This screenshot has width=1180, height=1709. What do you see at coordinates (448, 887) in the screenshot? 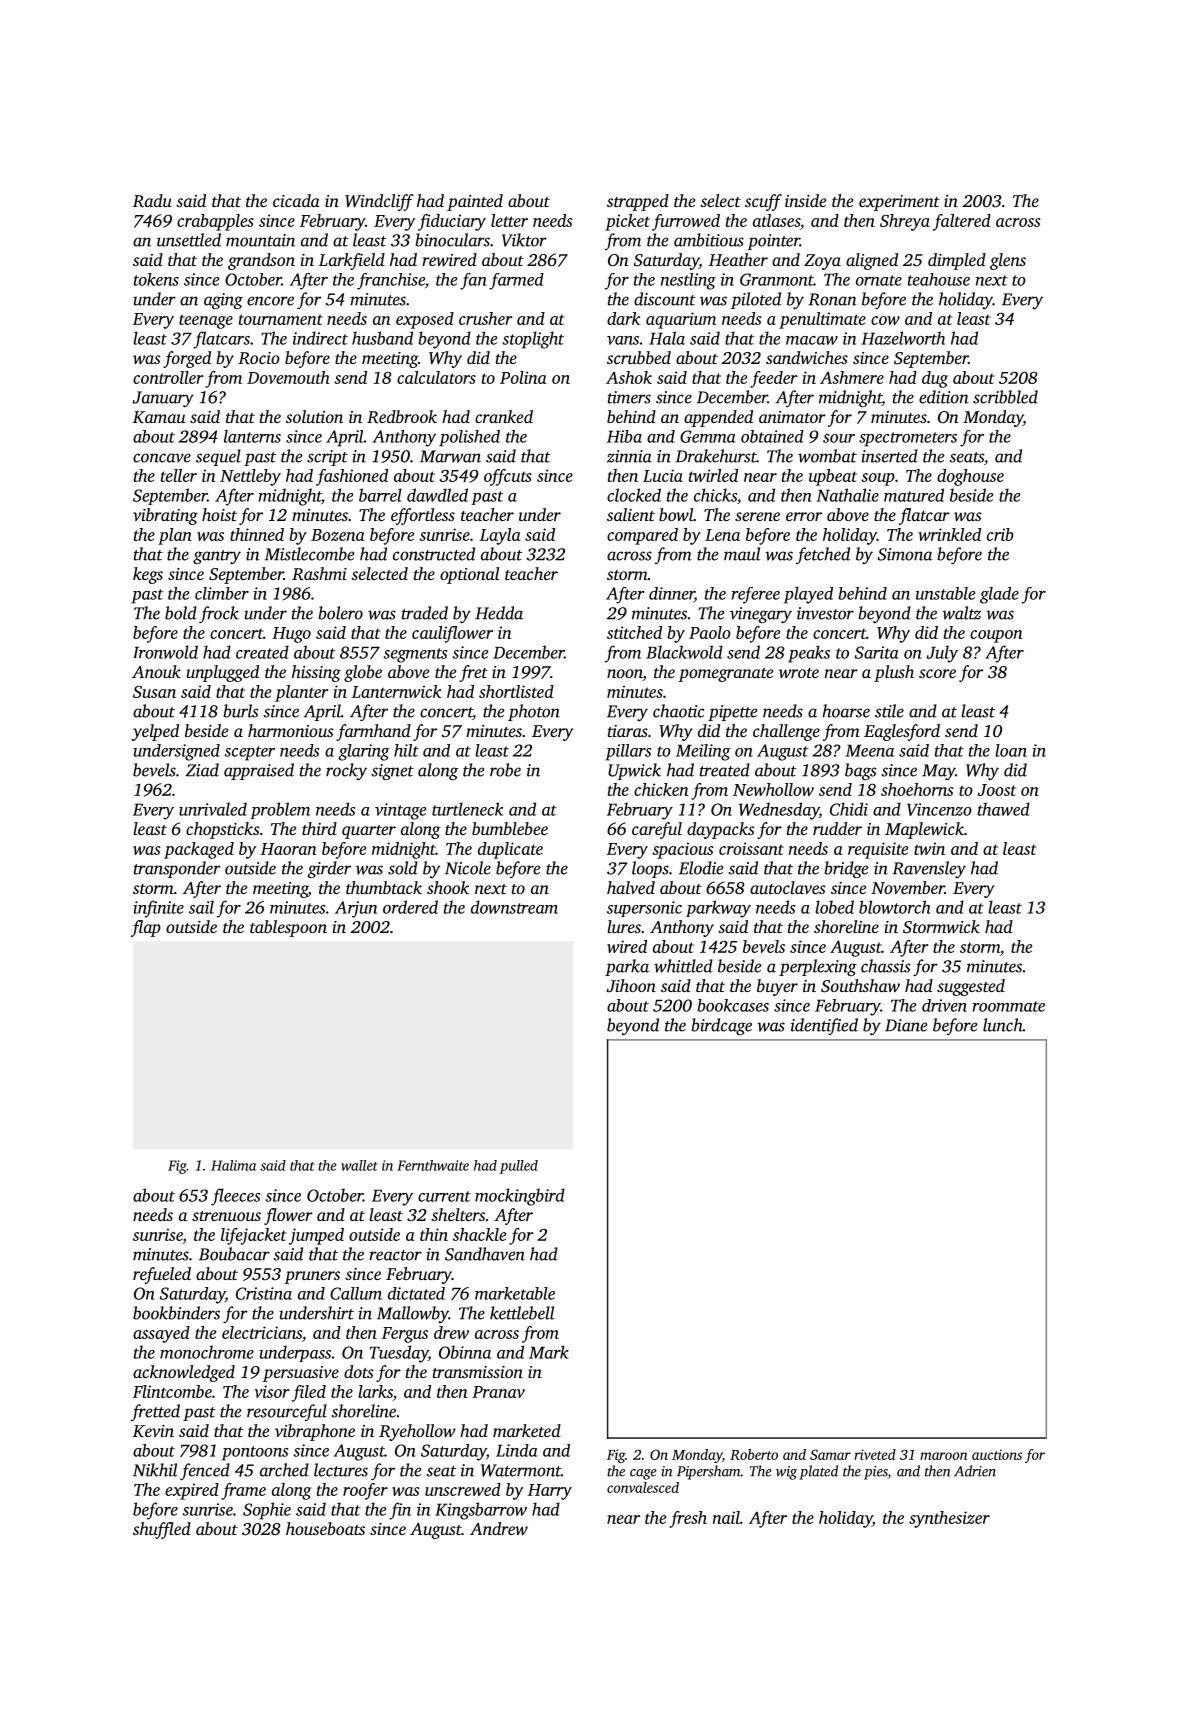
I see `shook` at bounding box center [448, 887].
